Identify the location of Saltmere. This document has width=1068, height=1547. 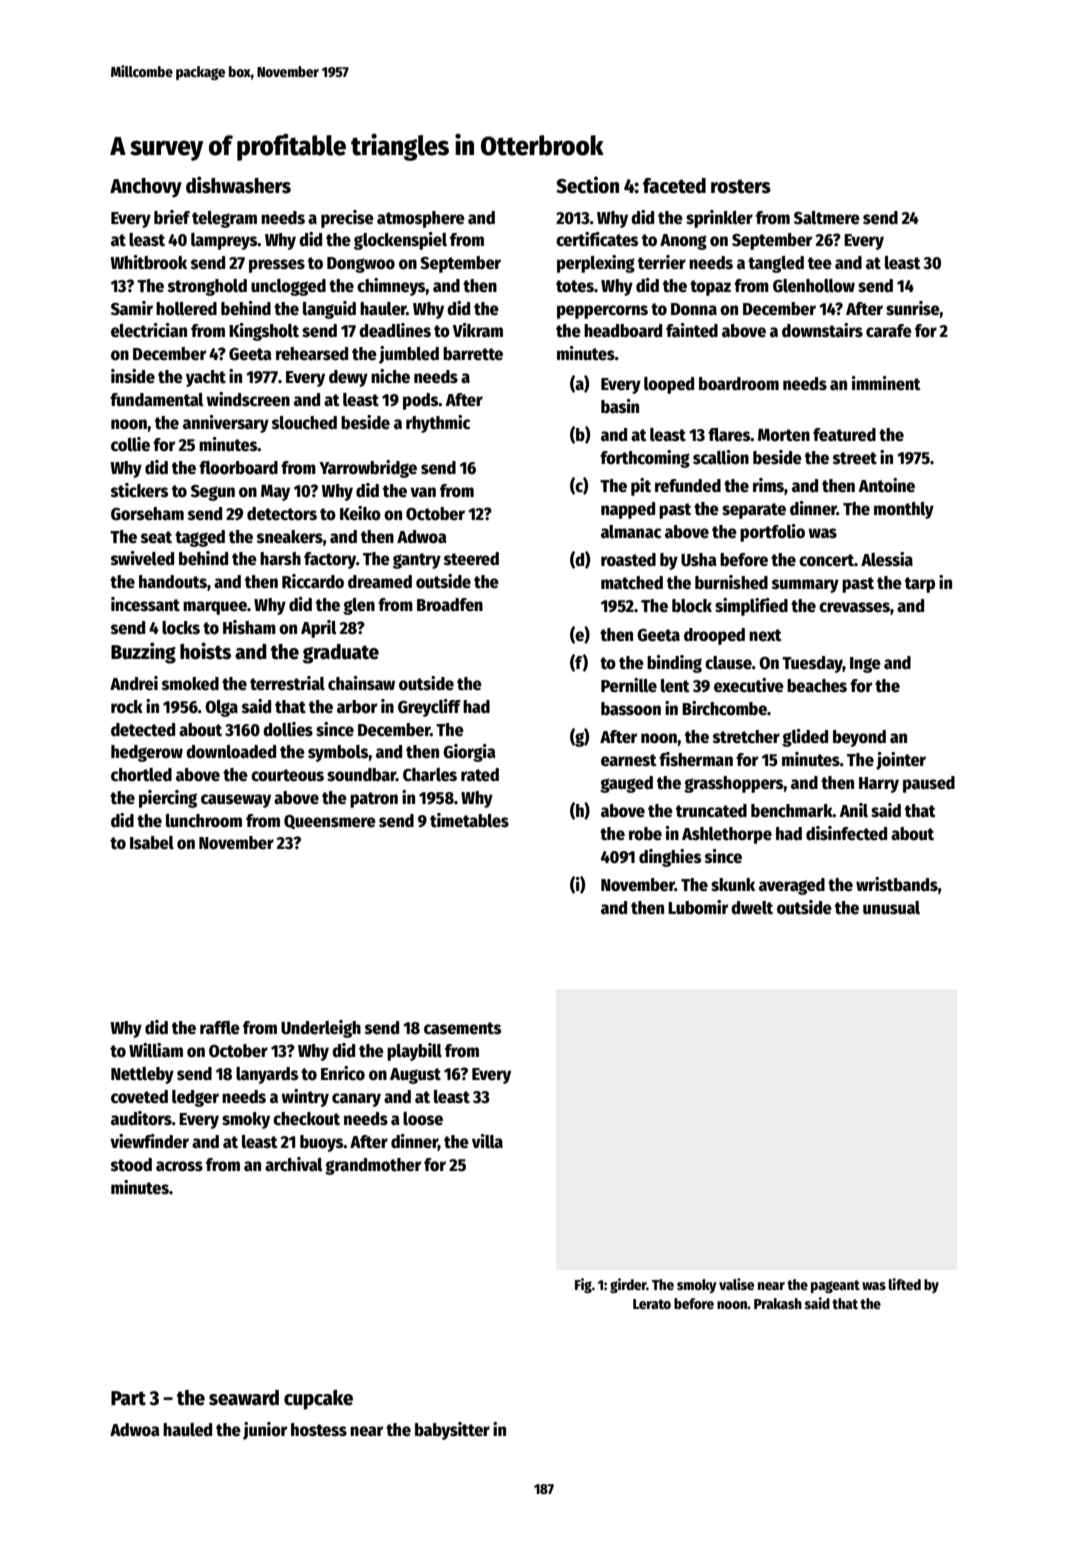
(827, 218).
